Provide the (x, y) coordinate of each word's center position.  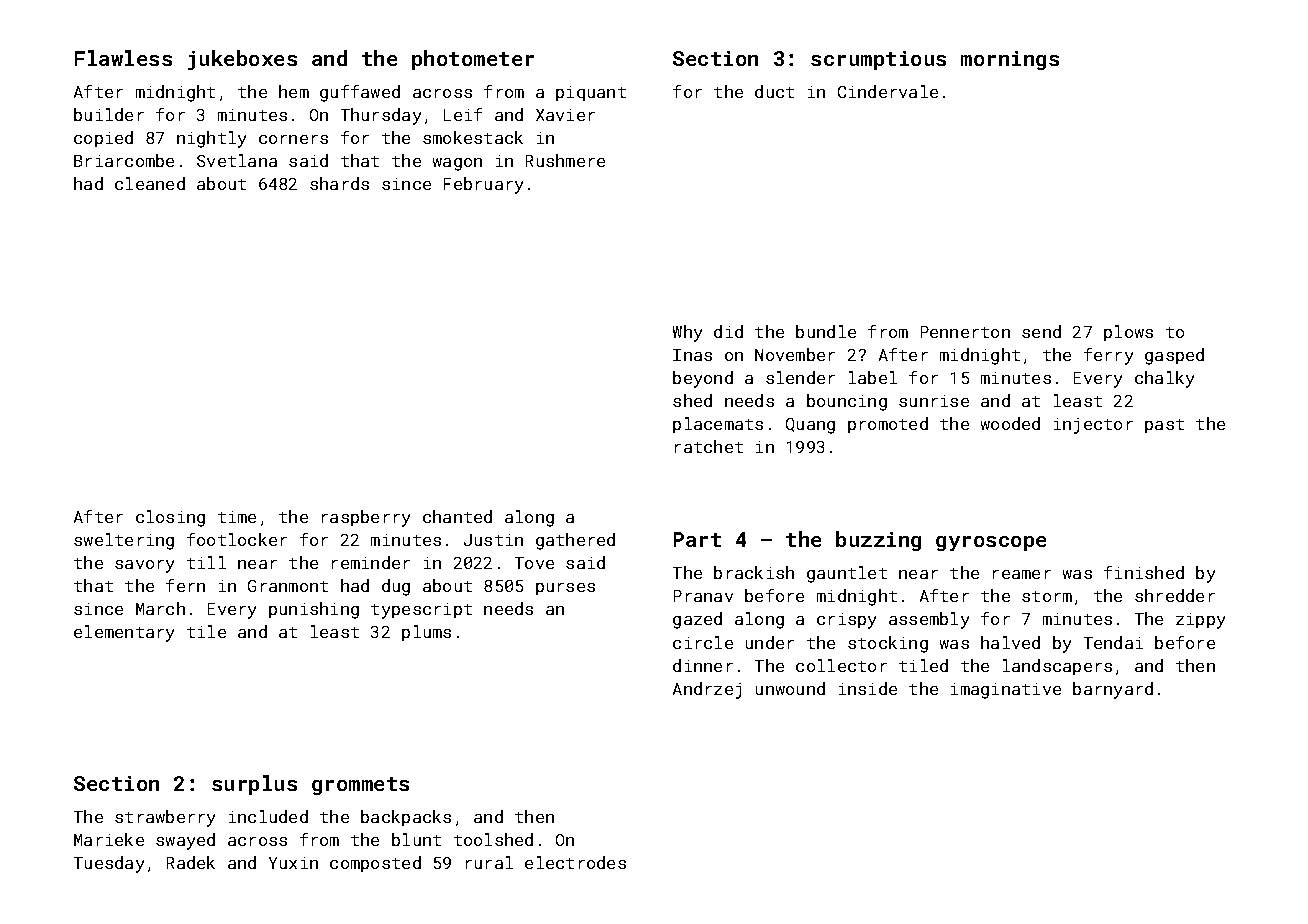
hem (294, 91)
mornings (1010, 60)
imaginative (1006, 691)
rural (489, 862)
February (483, 185)
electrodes (575, 862)
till (206, 562)
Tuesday (109, 864)
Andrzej (707, 690)
